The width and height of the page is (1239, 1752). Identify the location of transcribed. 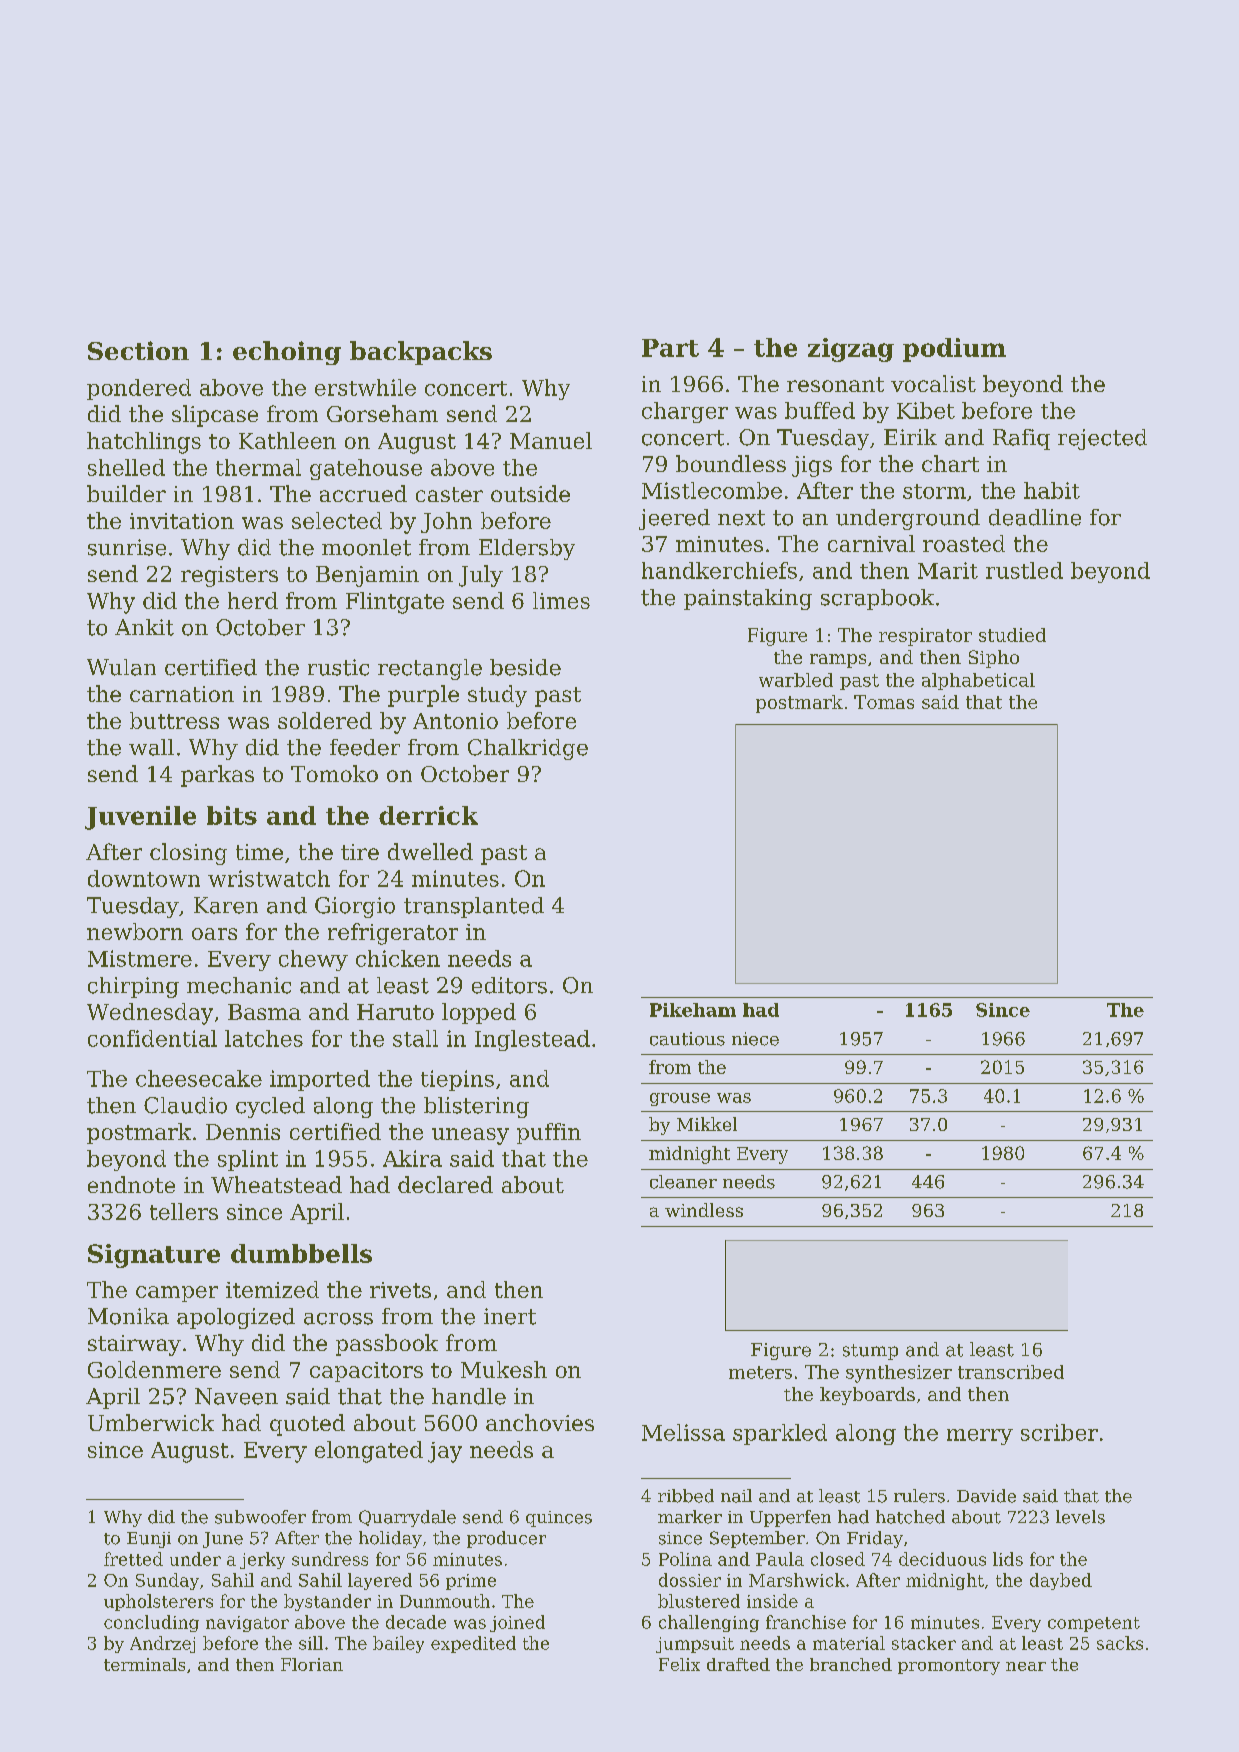
(1011, 1372).
